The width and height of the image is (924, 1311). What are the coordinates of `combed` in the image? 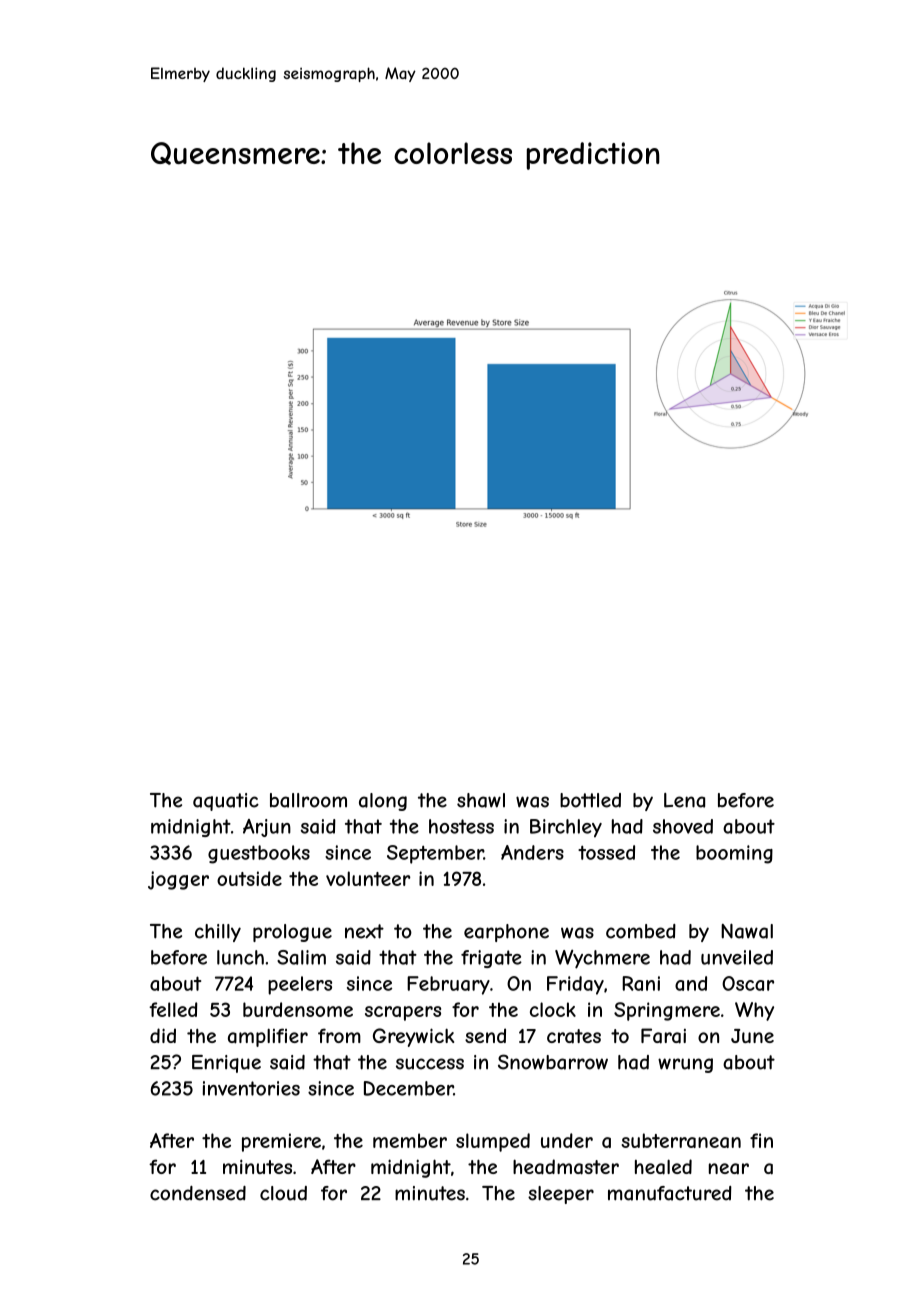 It's located at (641, 931).
